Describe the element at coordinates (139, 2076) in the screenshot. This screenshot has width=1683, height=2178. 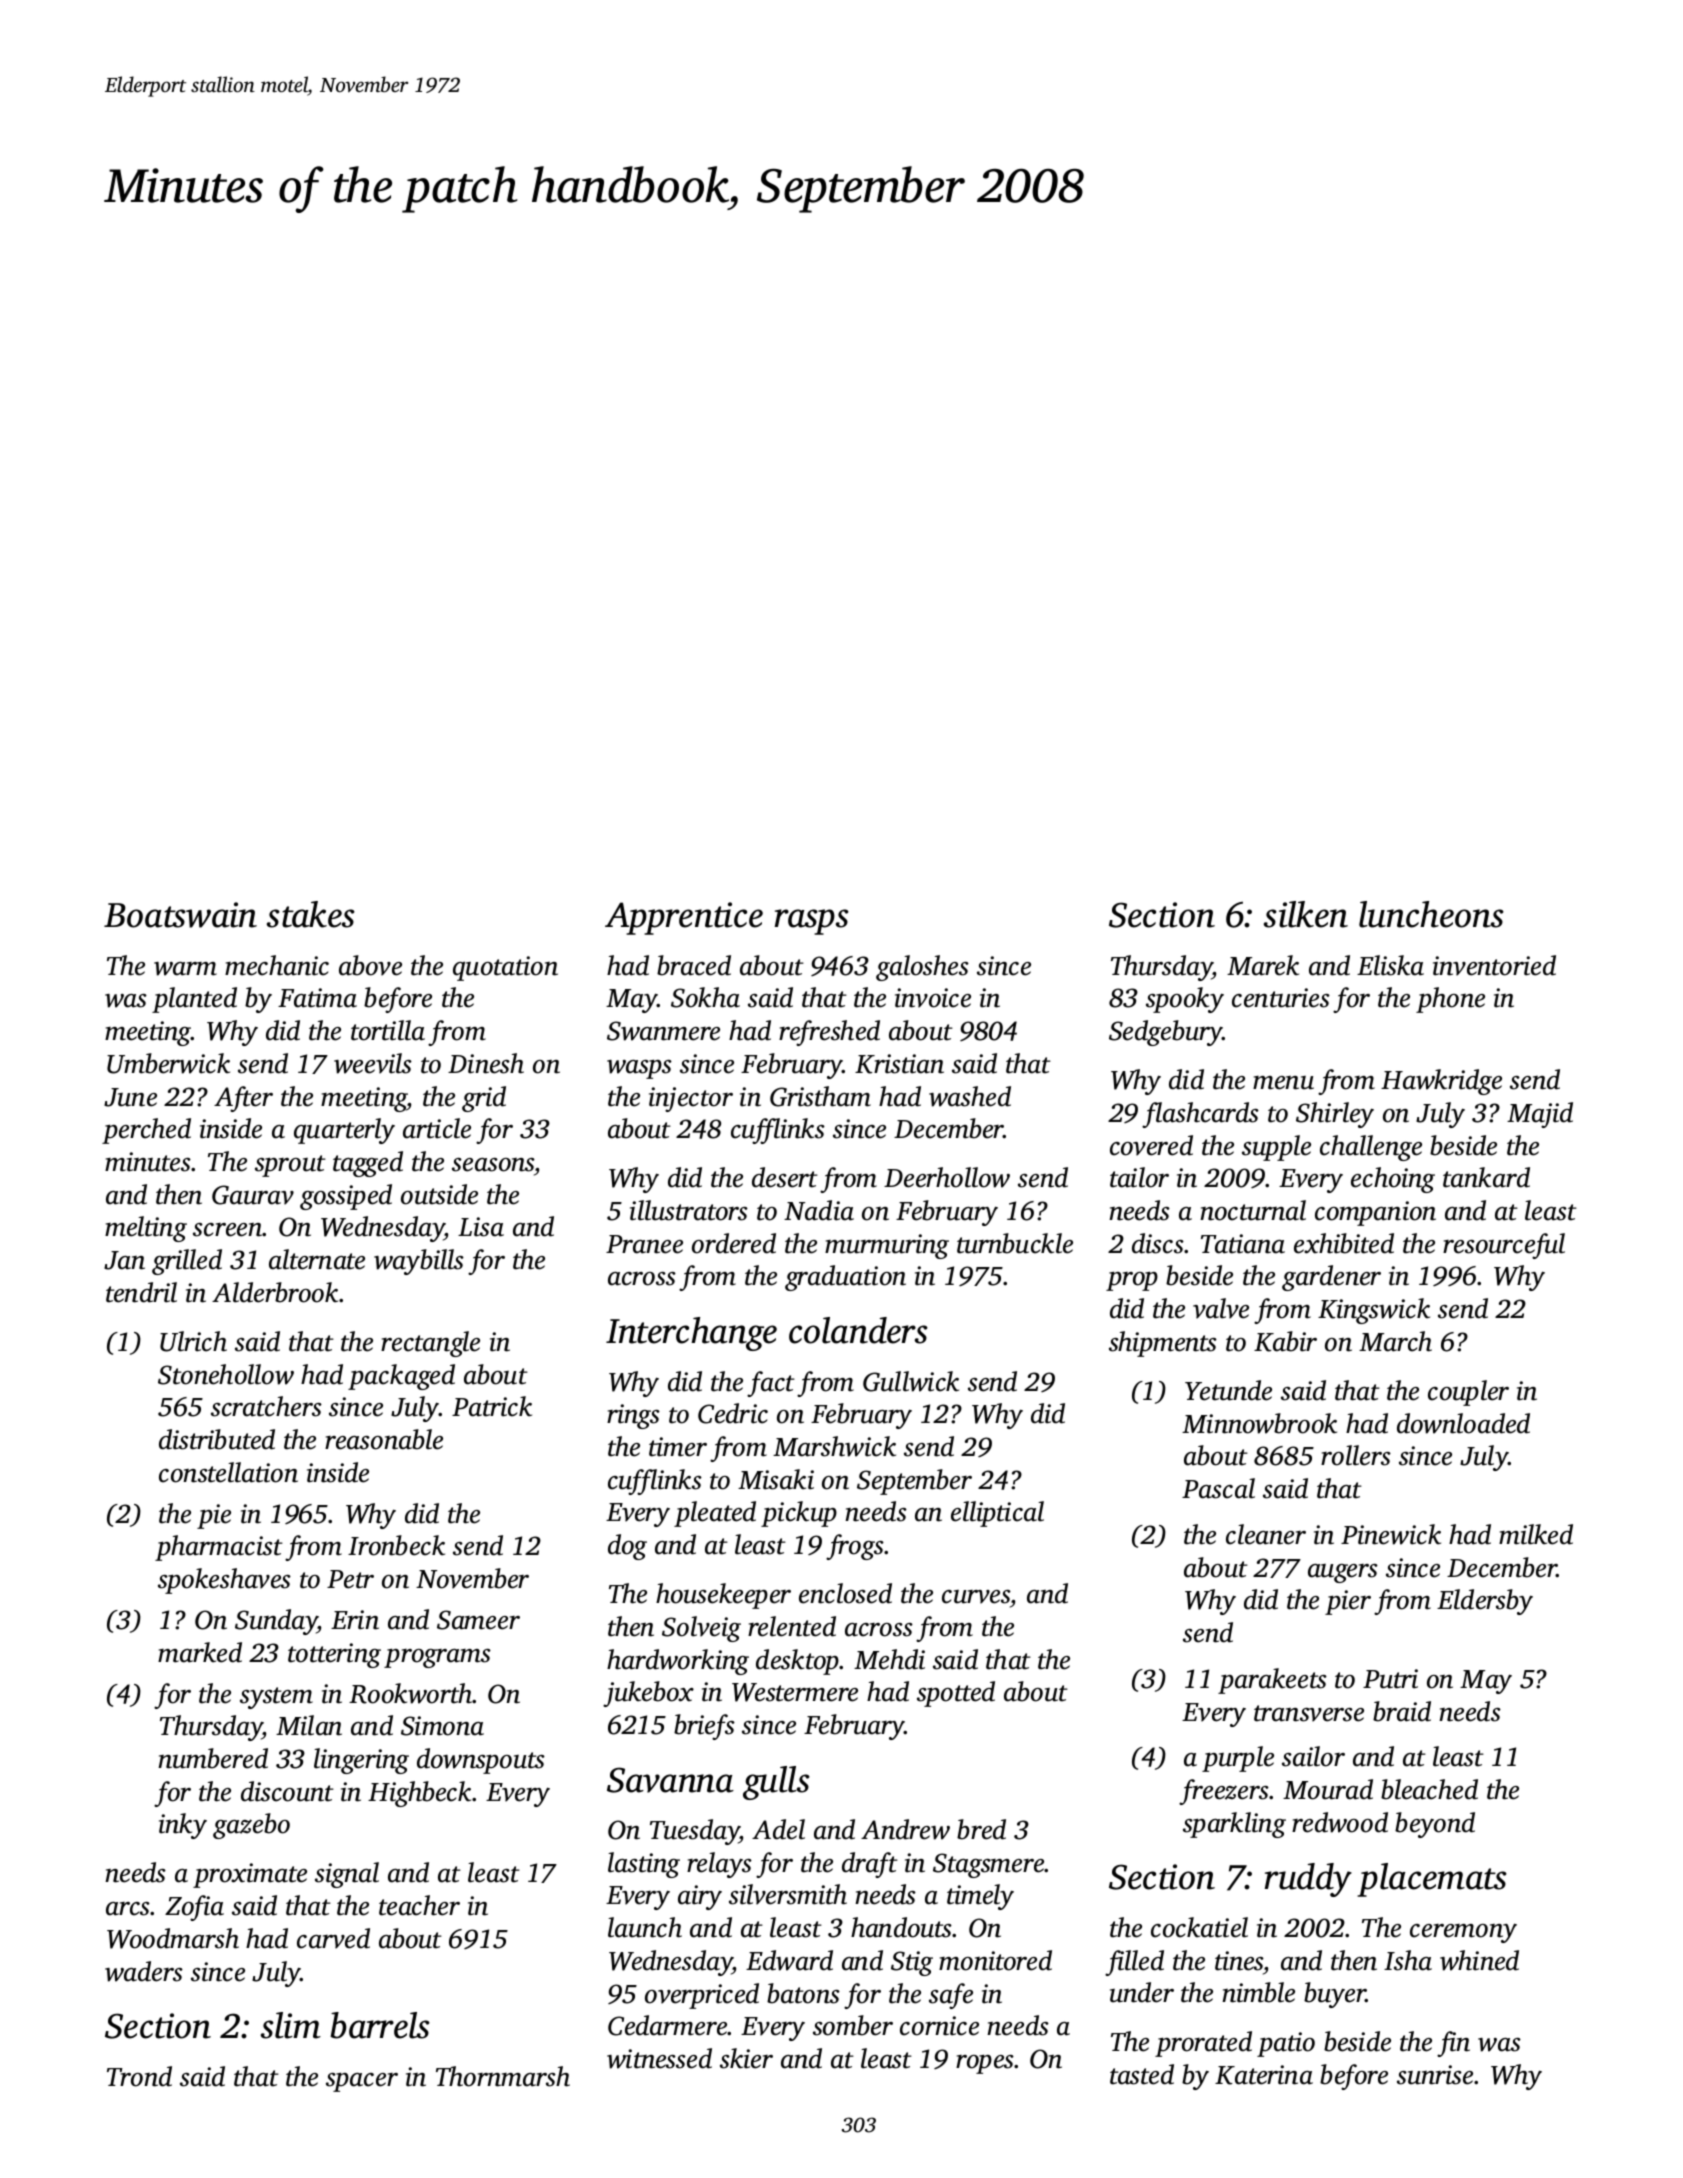
I see `Trond` at that location.
